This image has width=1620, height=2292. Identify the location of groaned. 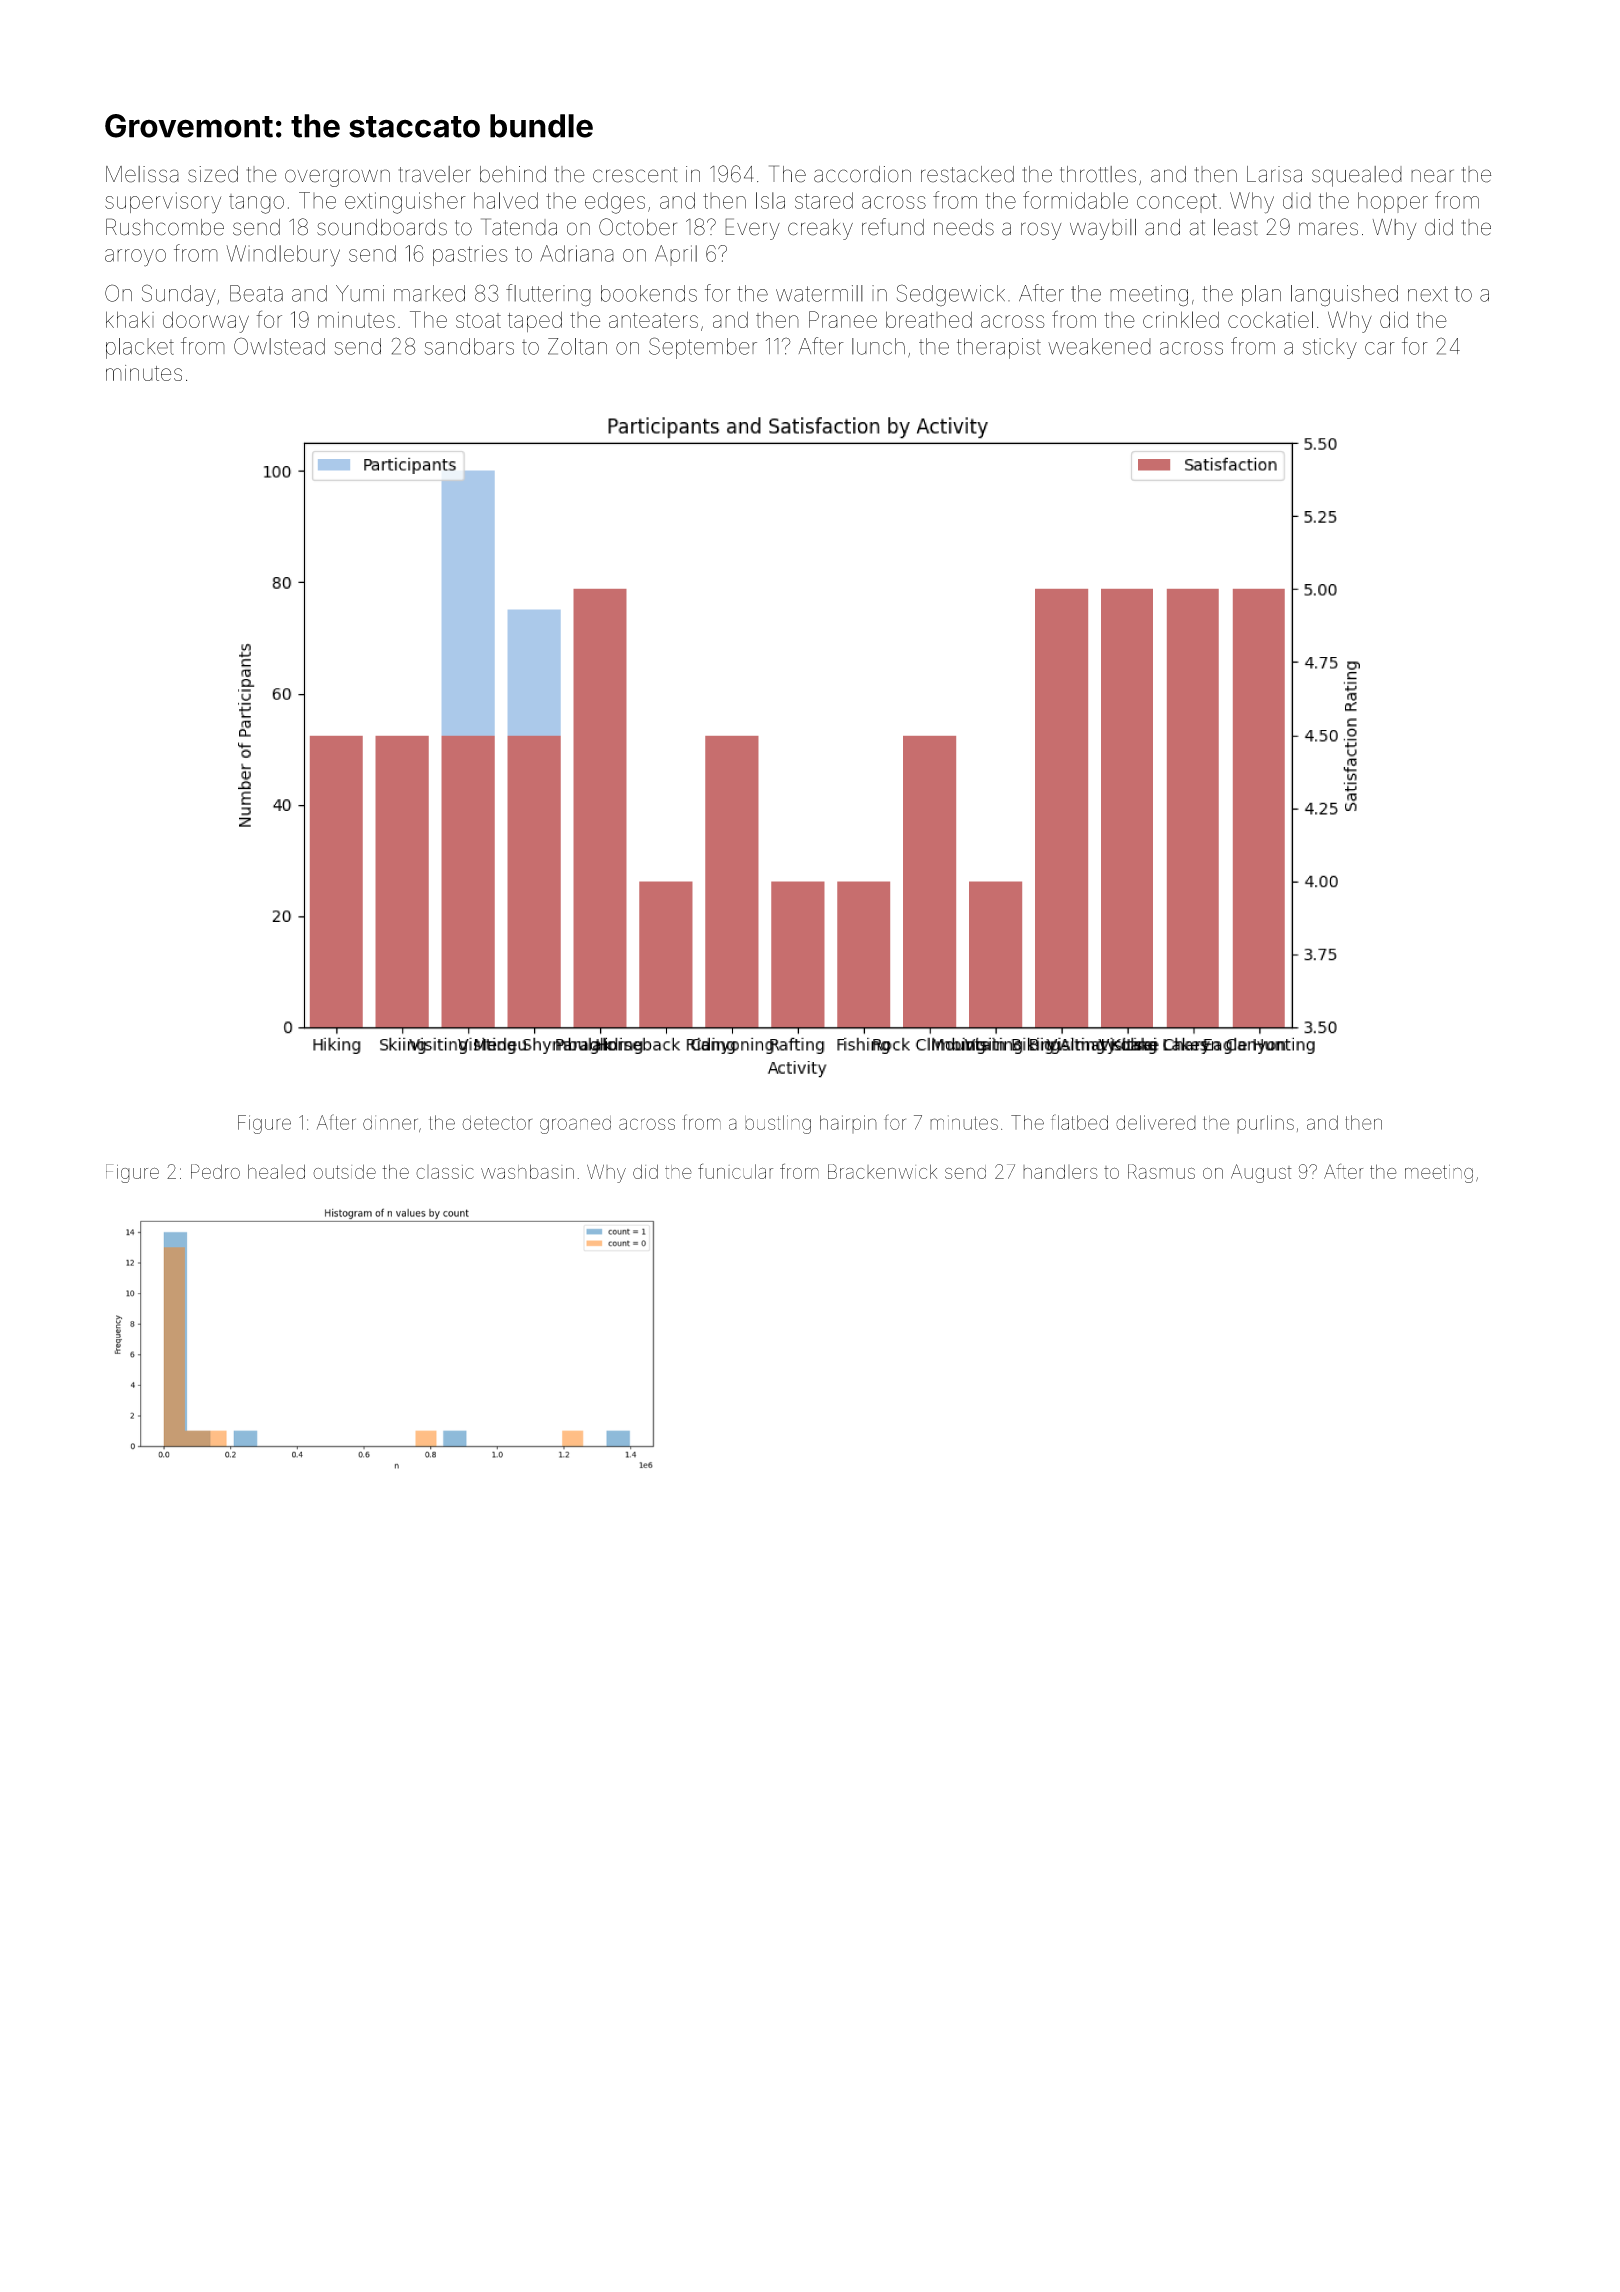
(575, 1125).
